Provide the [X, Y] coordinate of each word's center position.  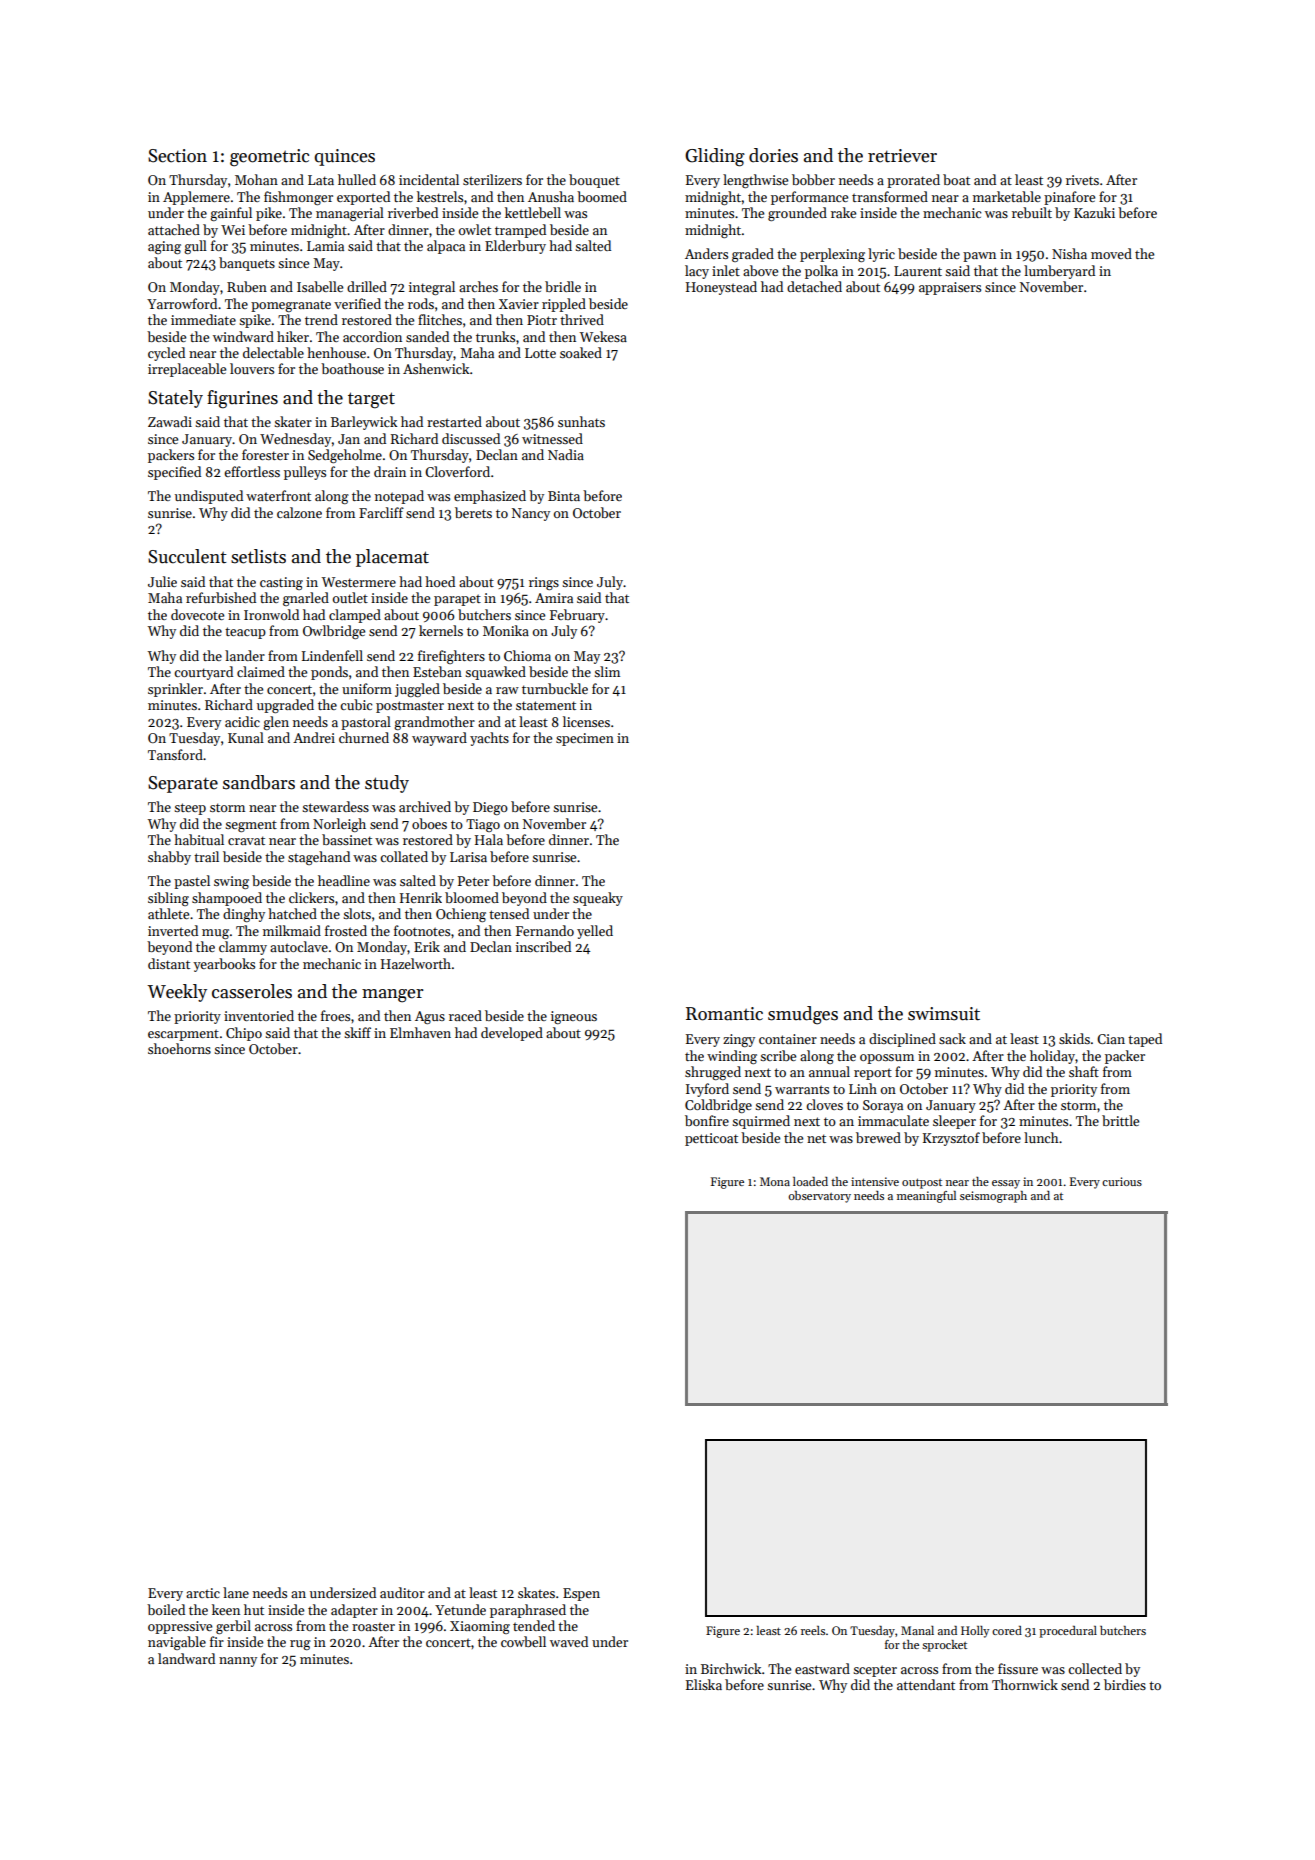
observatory [819, 1197]
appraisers [950, 288]
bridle [563, 286]
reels [813, 1630]
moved [1111, 253]
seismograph [993, 1197]
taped [1145, 1040]
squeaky [598, 899]
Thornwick [1025, 1684]
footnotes [422, 930]
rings [544, 583]
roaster [373, 1626]
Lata [321, 180]
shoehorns [179, 1048]
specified [174, 473]
